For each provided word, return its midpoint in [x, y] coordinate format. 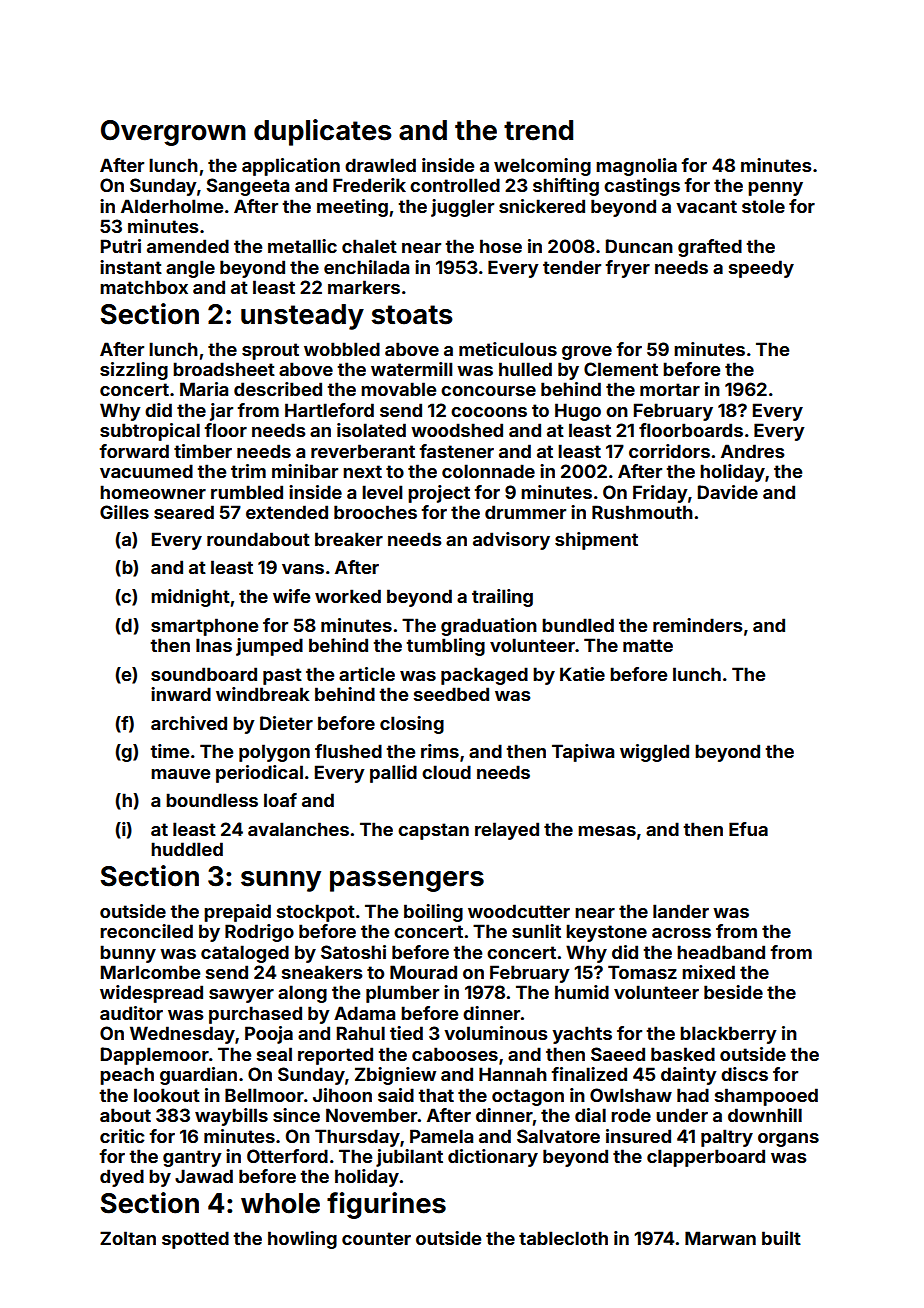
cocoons [489, 412]
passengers [407, 881]
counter [376, 1238]
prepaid [237, 913]
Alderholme [172, 206]
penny [775, 189]
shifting [566, 187]
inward [181, 694]
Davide [728, 492]
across [681, 933]
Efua [748, 829]
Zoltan [128, 1238]
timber [203, 451]
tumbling [445, 647]
